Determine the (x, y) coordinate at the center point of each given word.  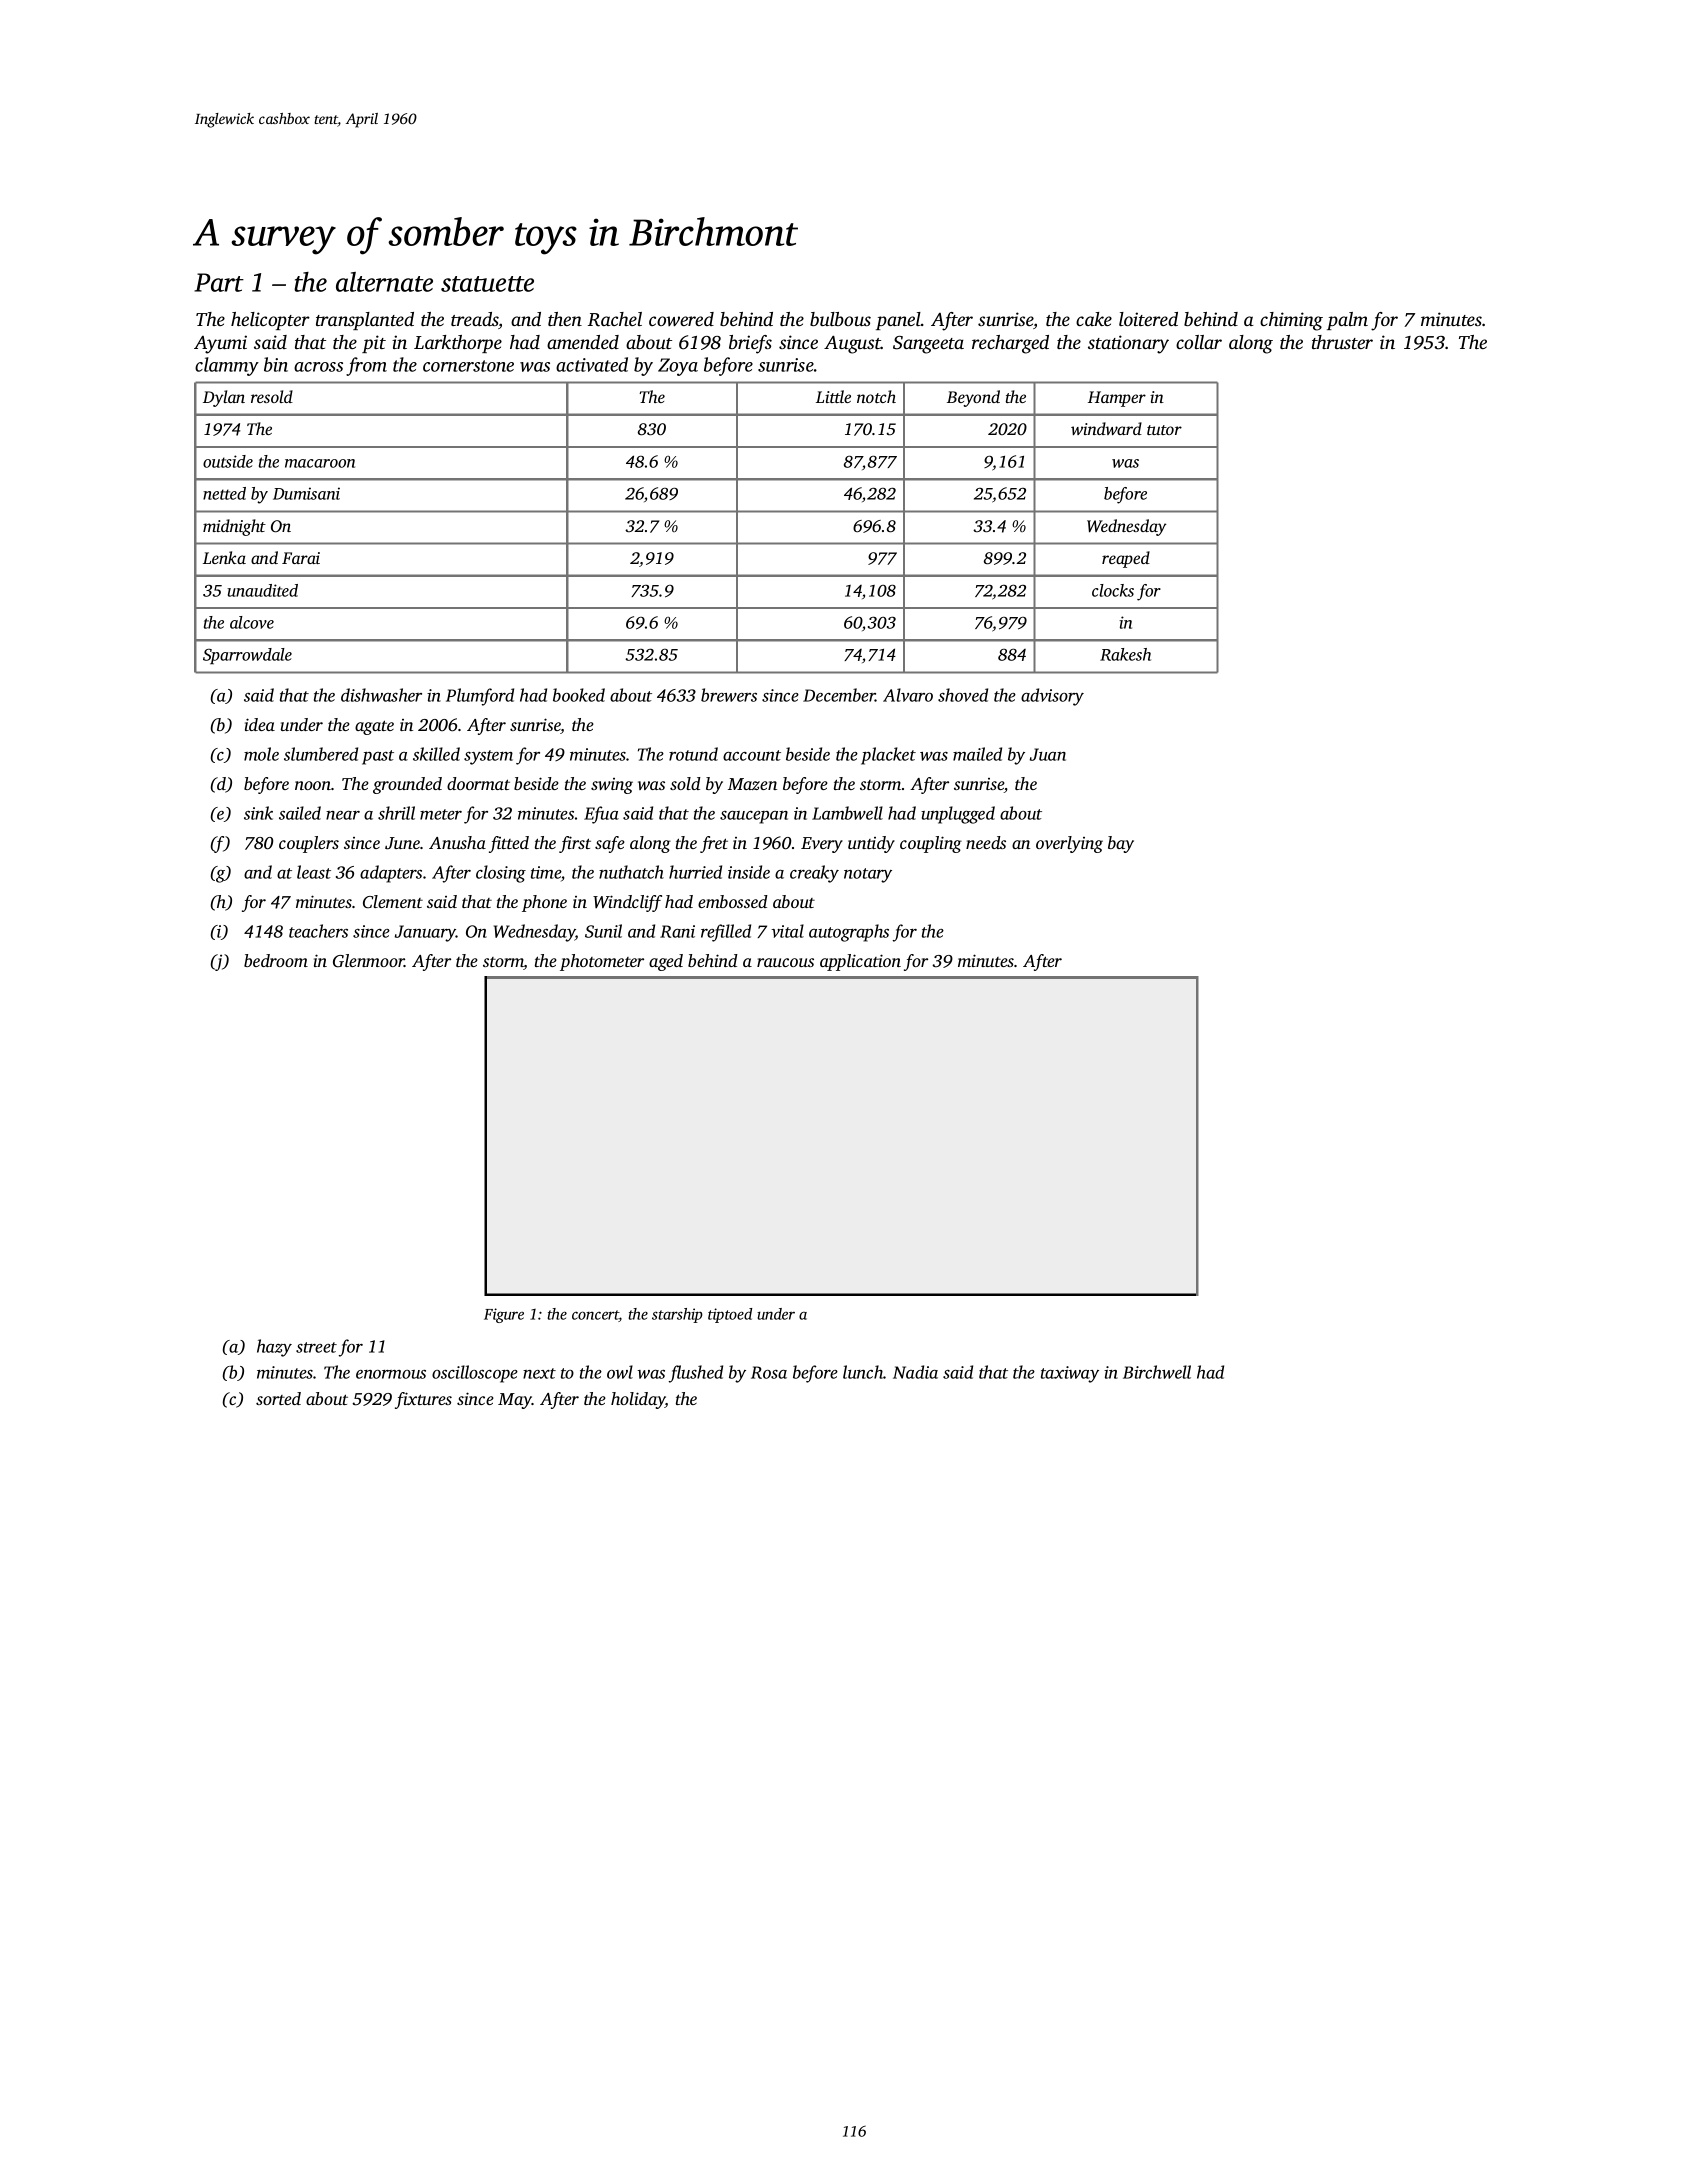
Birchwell (1157, 1372)
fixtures (423, 1400)
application (860, 962)
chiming (1291, 321)
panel (898, 321)
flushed (696, 1374)
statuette (487, 284)
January (425, 933)
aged (666, 962)
